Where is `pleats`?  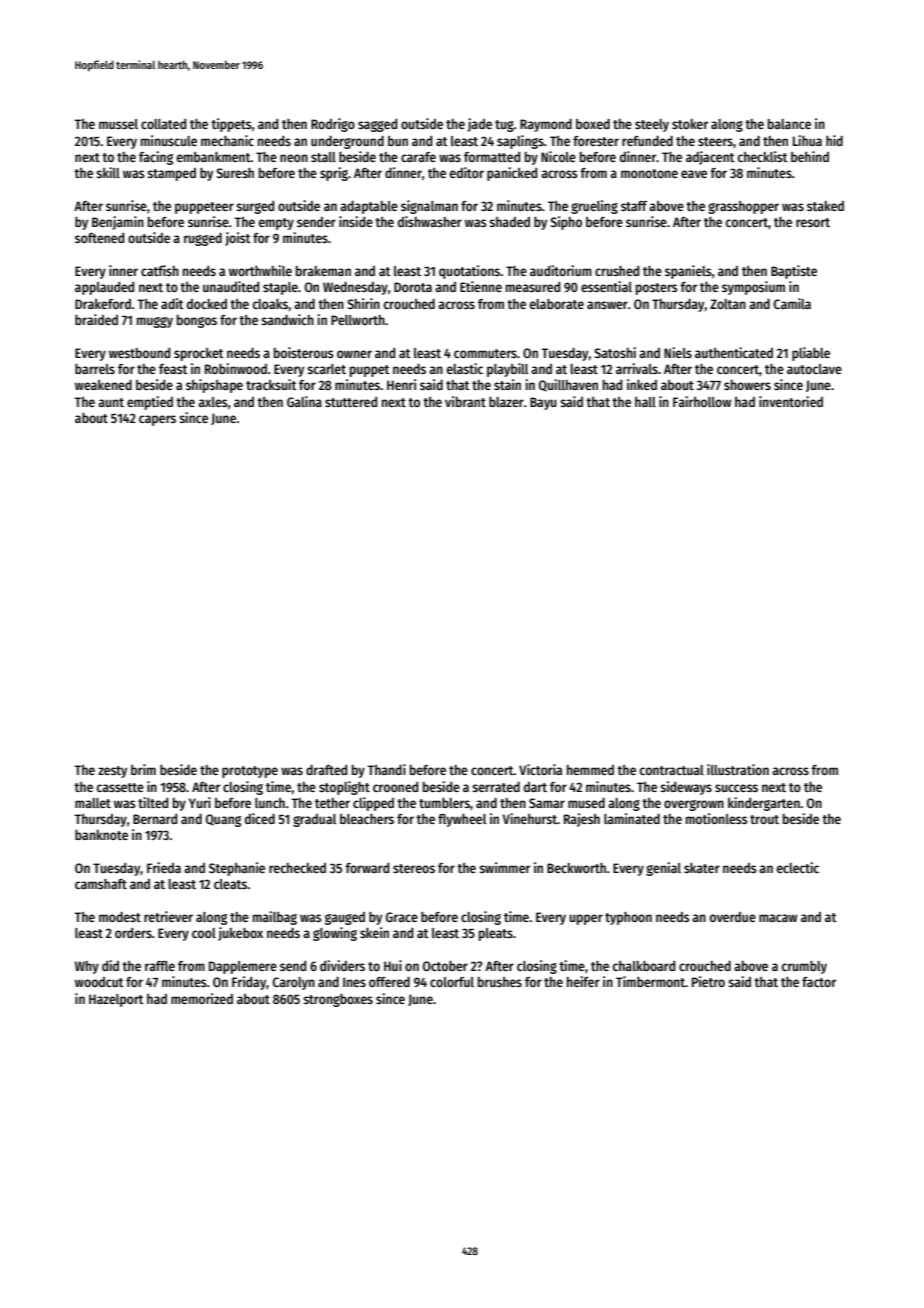 pleats is located at coordinates (496, 934).
